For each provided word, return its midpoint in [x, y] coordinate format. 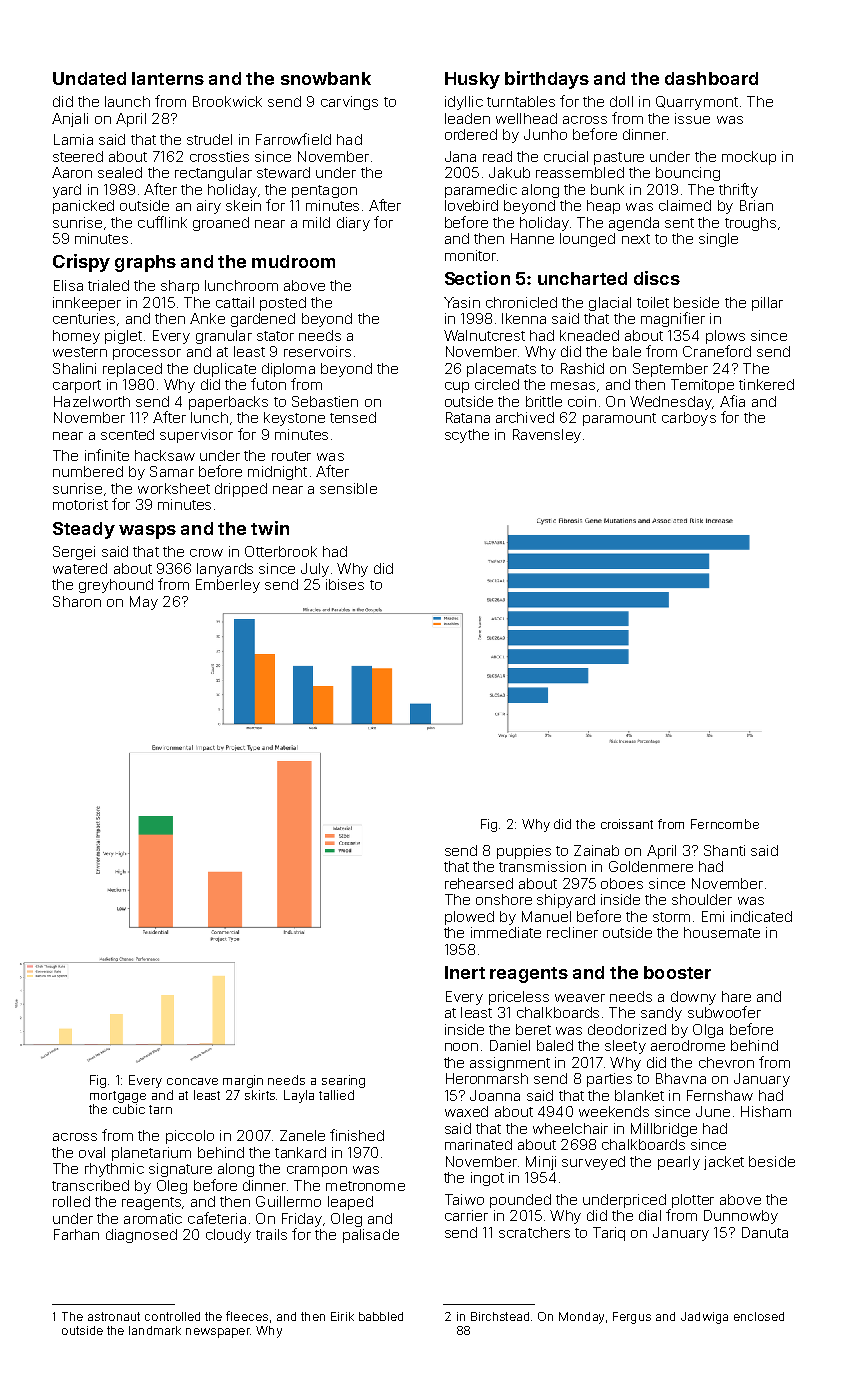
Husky [472, 80]
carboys [689, 419]
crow [206, 553]
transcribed [90, 1185]
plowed [469, 918]
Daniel [510, 1045]
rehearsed [479, 883]
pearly [679, 1163]
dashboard [711, 78]
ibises [345, 584]
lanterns [168, 78]
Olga [708, 1031]
